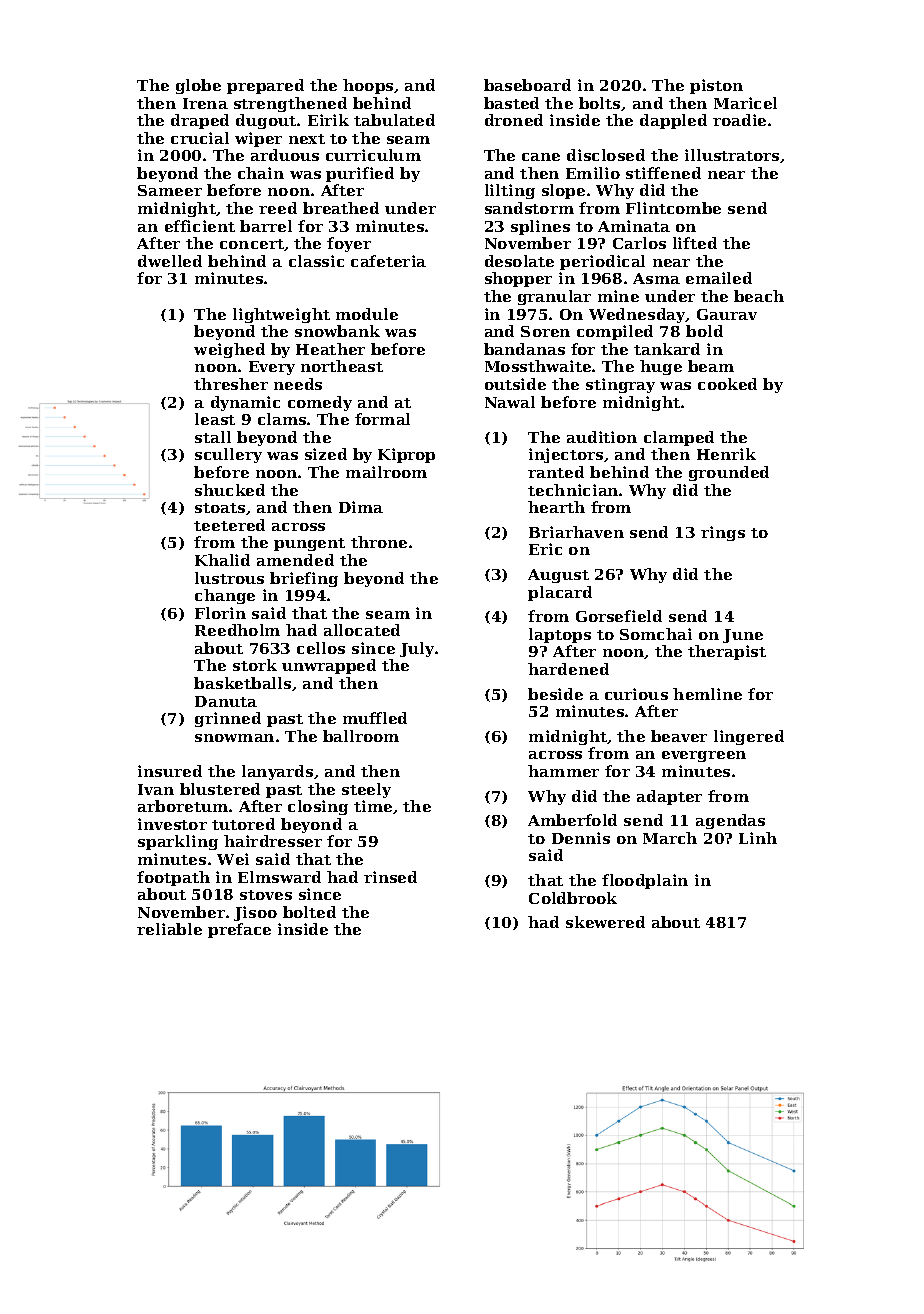  Describe the element at coordinates (618, 296) in the image. I see `mine` at that location.
